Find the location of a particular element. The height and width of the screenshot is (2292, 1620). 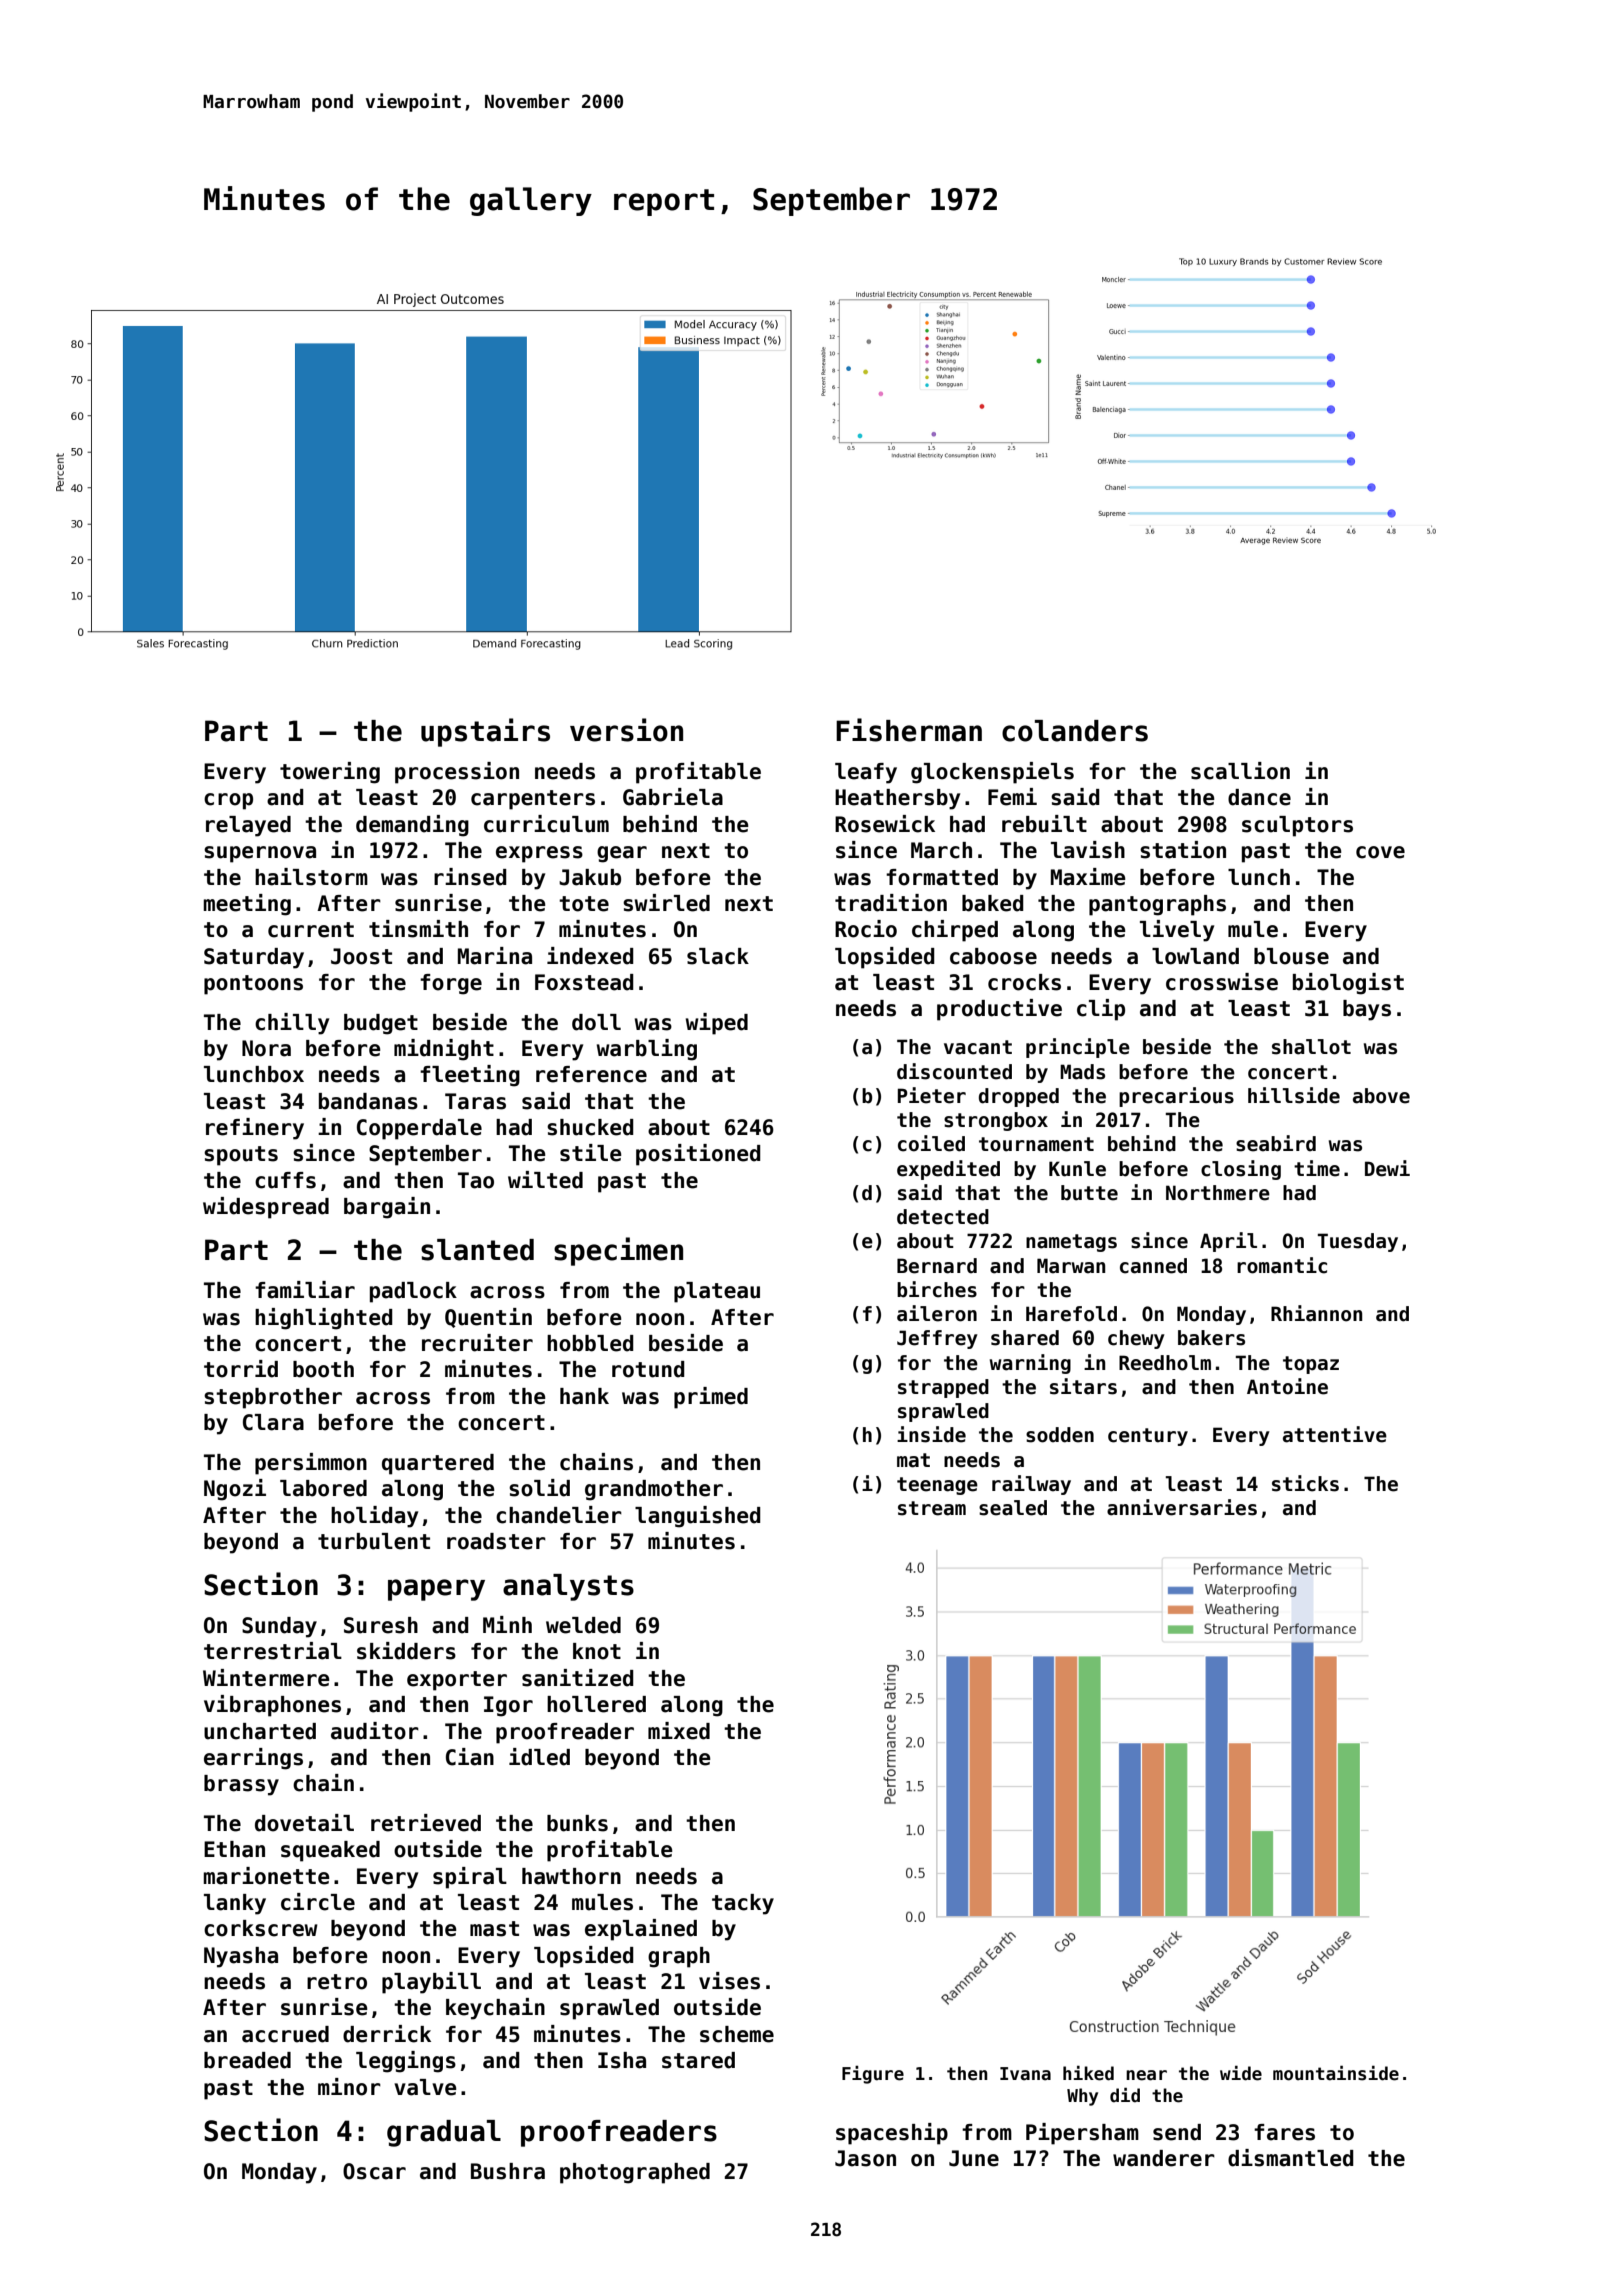

Rocio is located at coordinates (866, 929).
